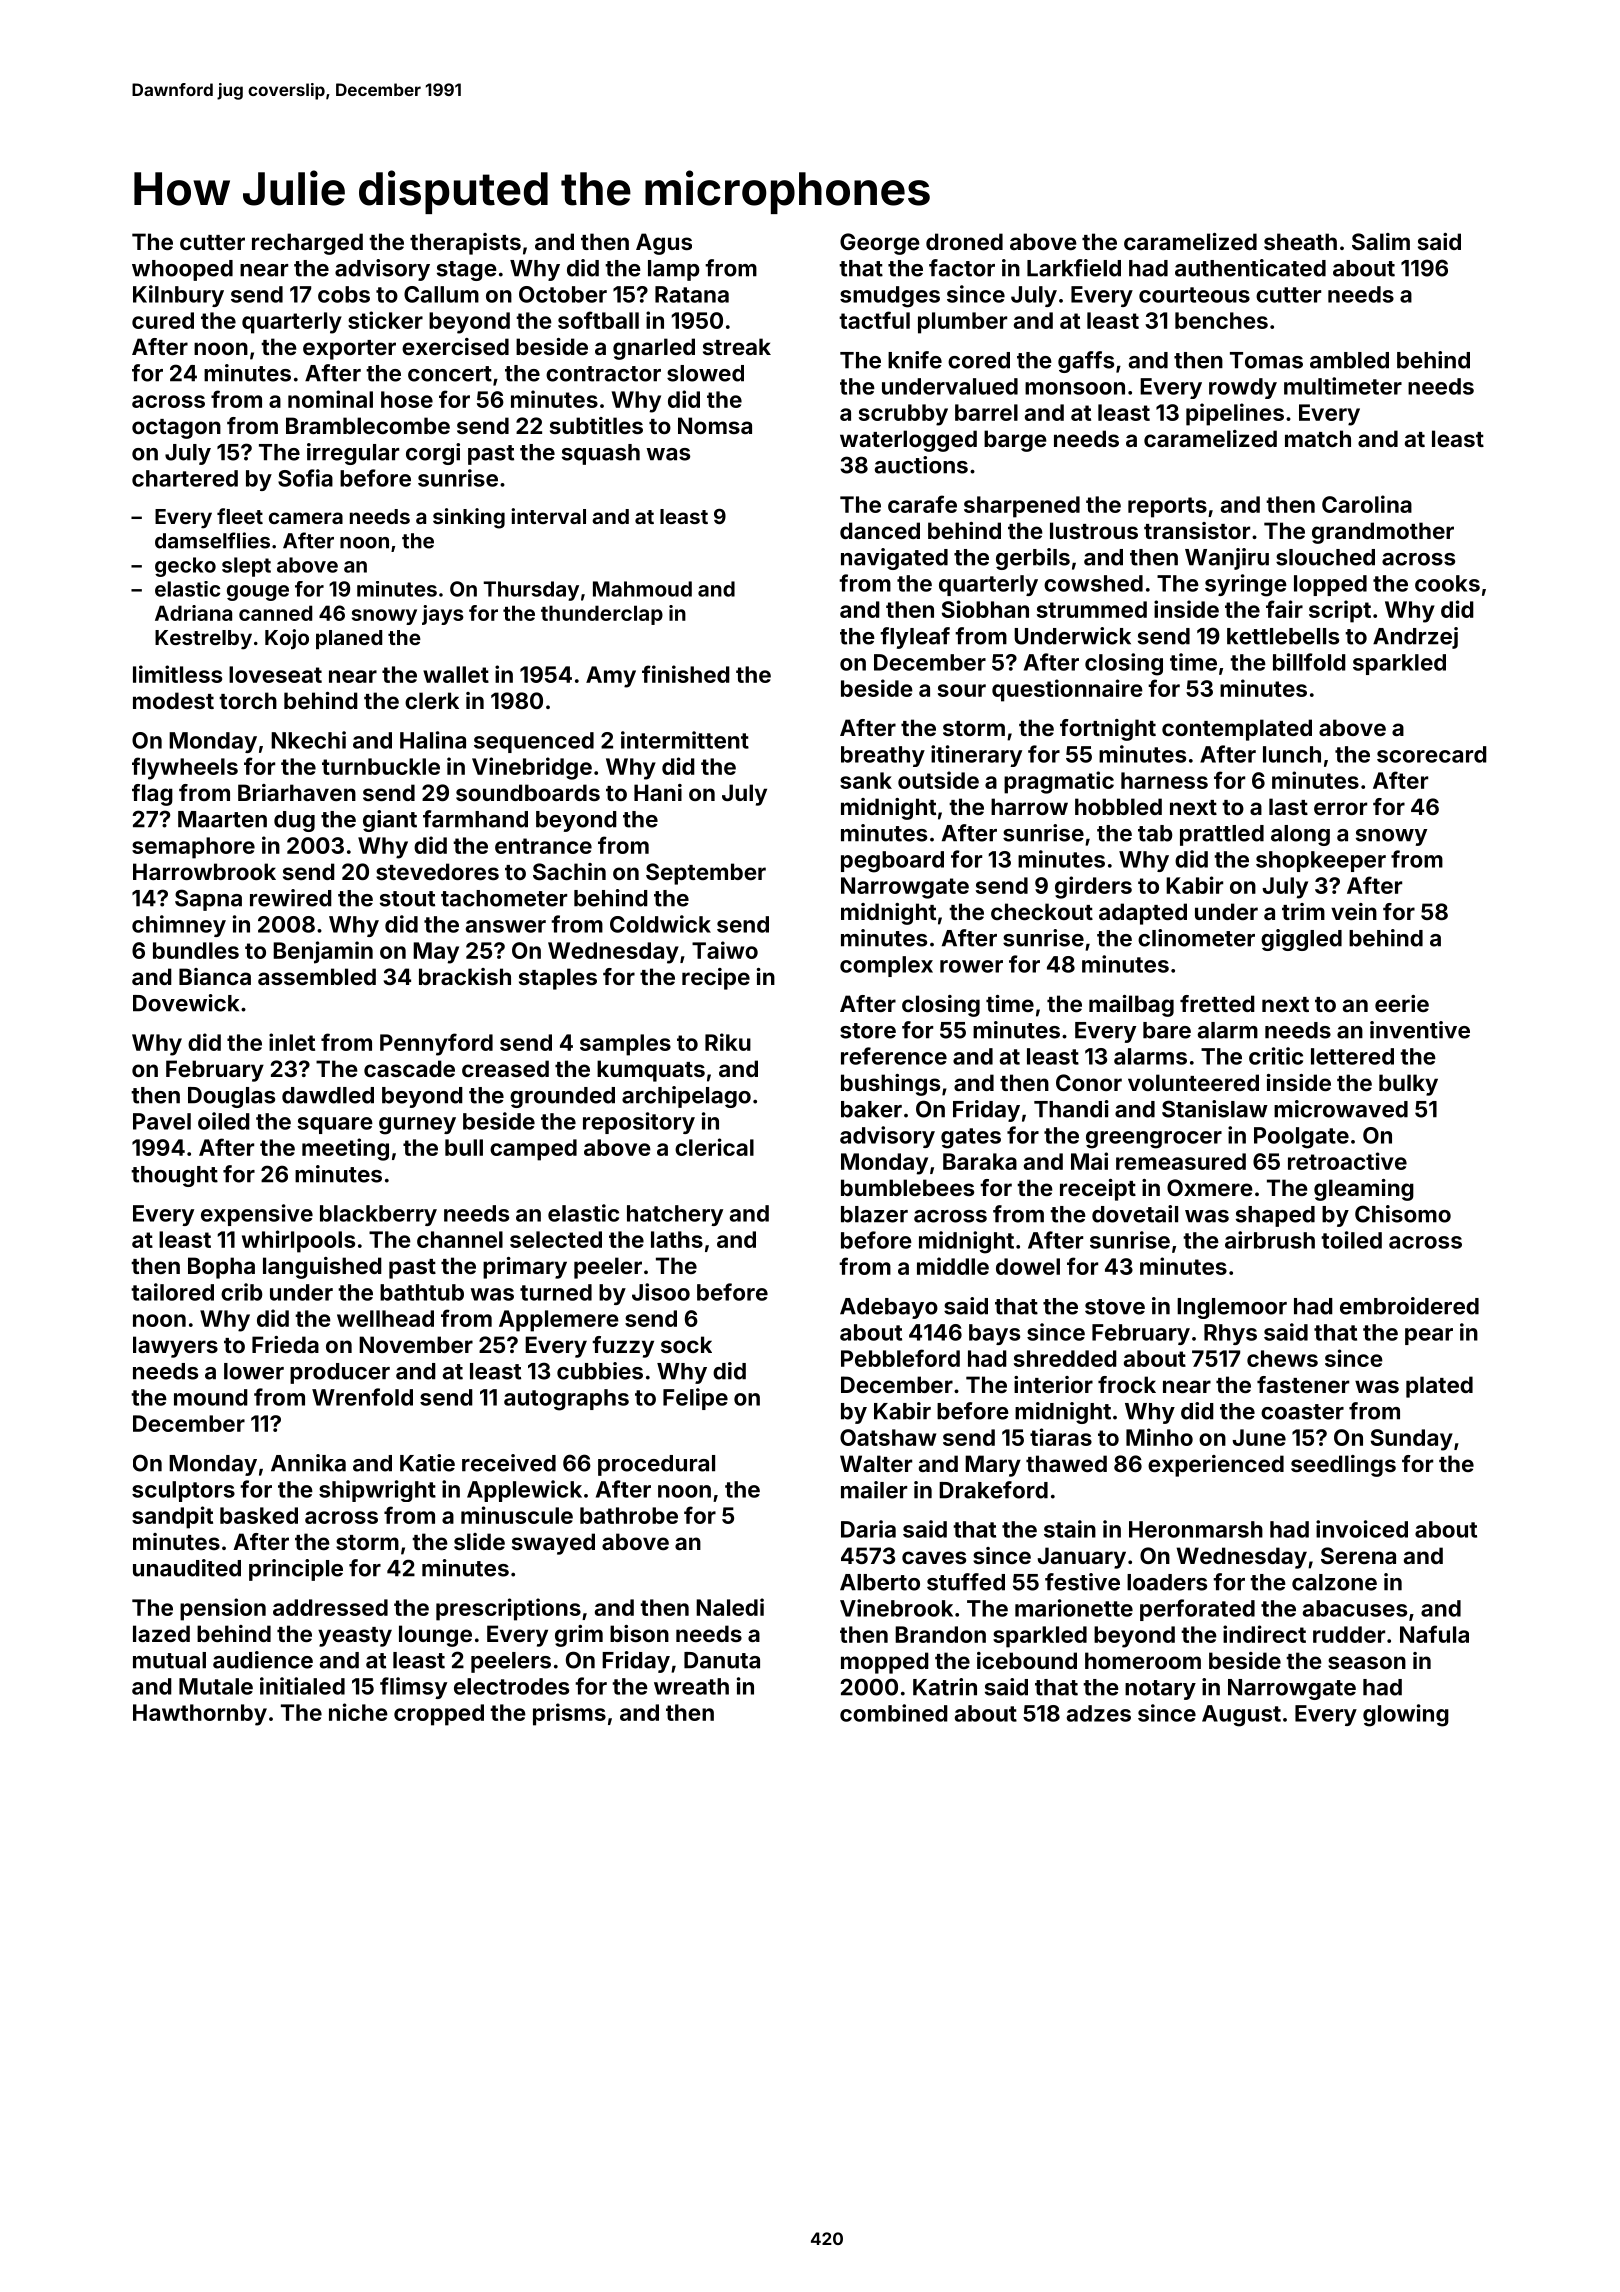  Describe the element at coordinates (259, 1515) in the image. I see `basked` at that location.
